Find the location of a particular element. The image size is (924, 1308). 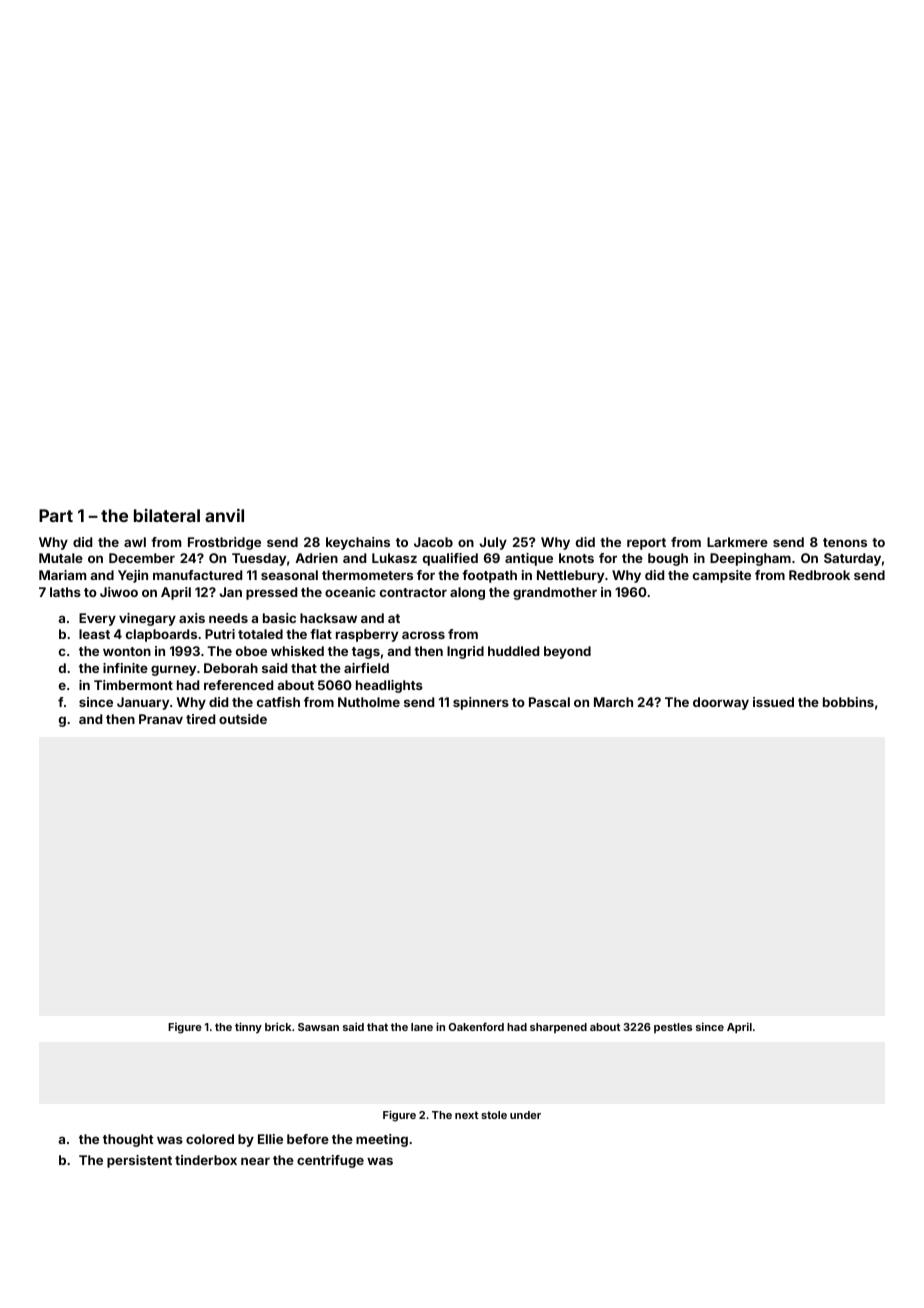

tinny is located at coordinates (248, 1027).
